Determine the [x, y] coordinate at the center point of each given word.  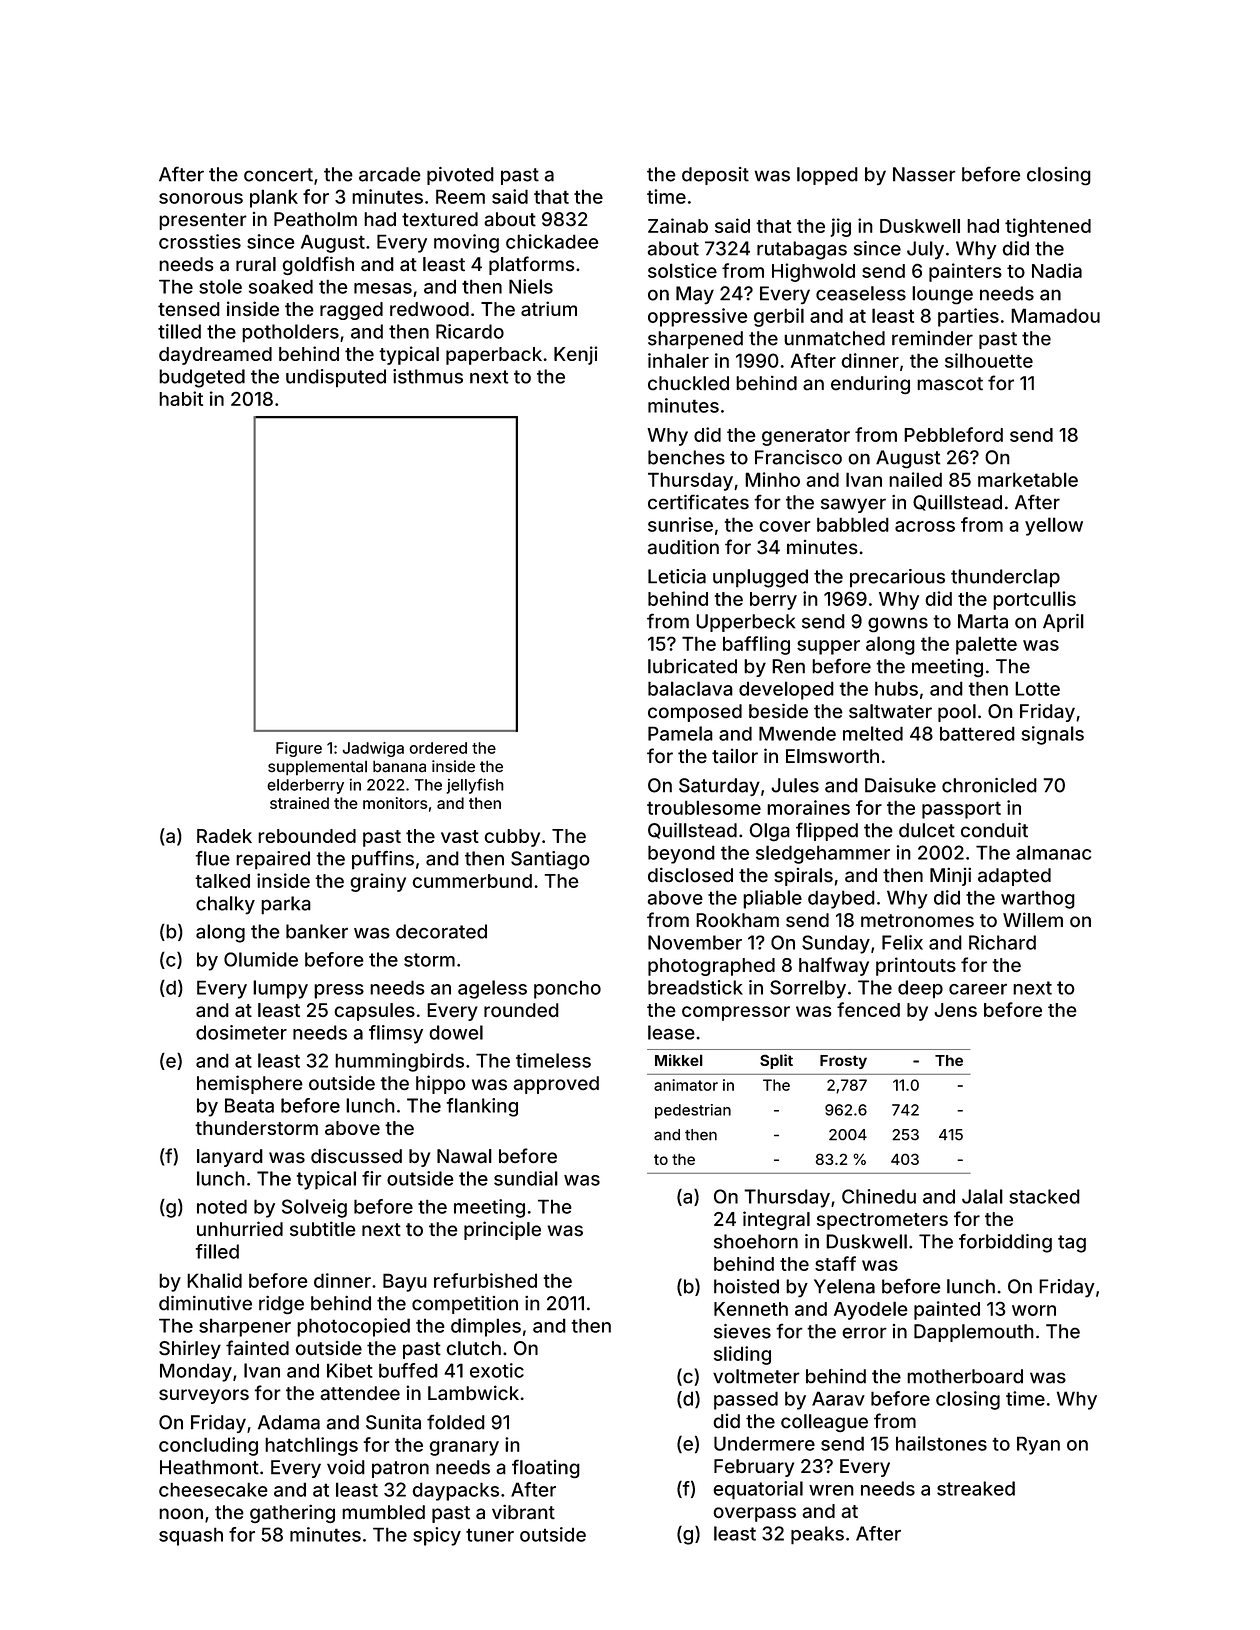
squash [191, 1536]
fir [371, 1178]
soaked [281, 286]
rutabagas [802, 250]
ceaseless [861, 293]
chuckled [688, 383]
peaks [817, 1535]
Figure [299, 749]
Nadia [1057, 270]
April [1063, 623]
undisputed [336, 378]
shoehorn [756, 1241]
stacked [1044, 1196]
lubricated [692, 666]
